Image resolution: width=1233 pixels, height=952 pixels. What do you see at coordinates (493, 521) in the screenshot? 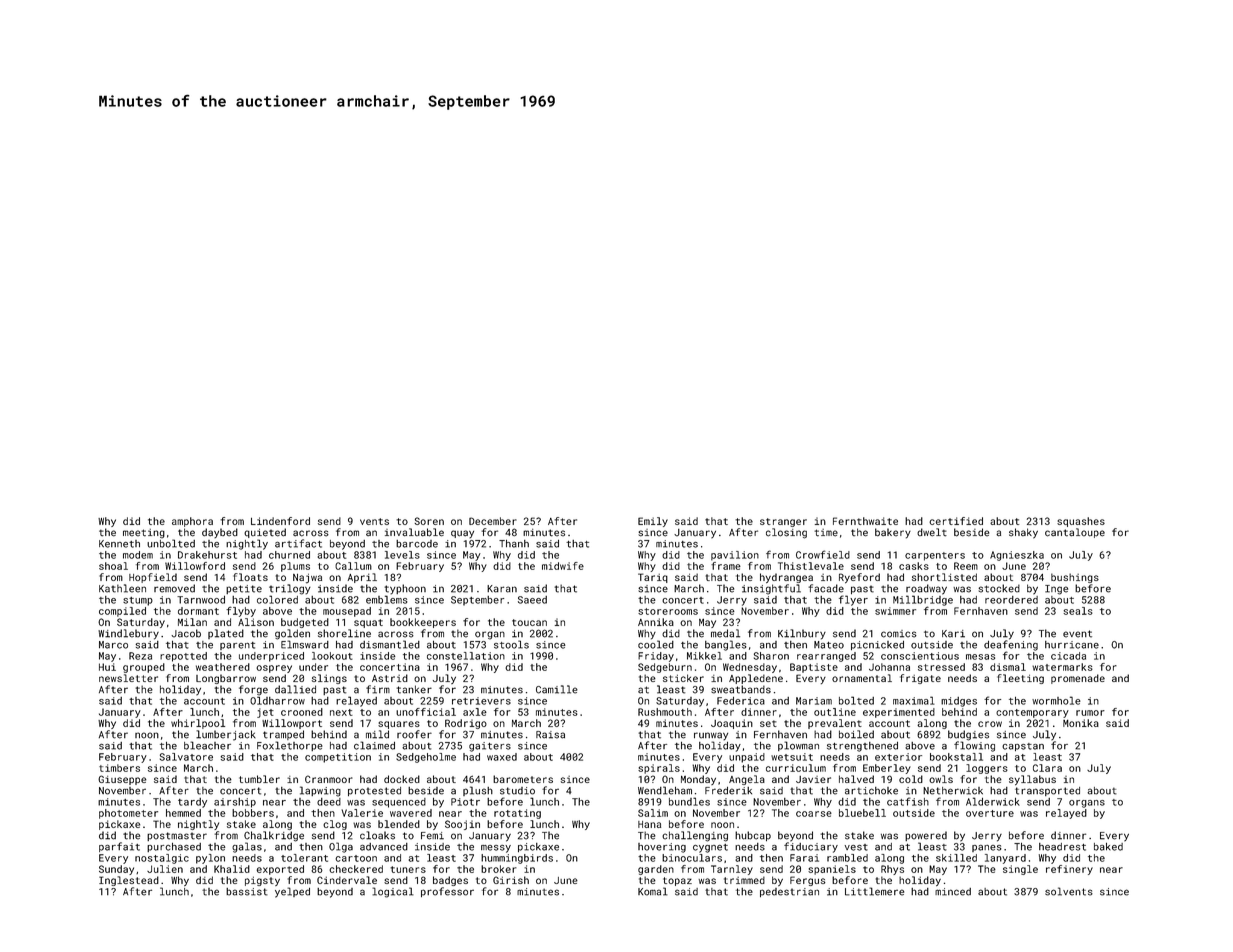
I see `December` at bounding box center [493, 521].
